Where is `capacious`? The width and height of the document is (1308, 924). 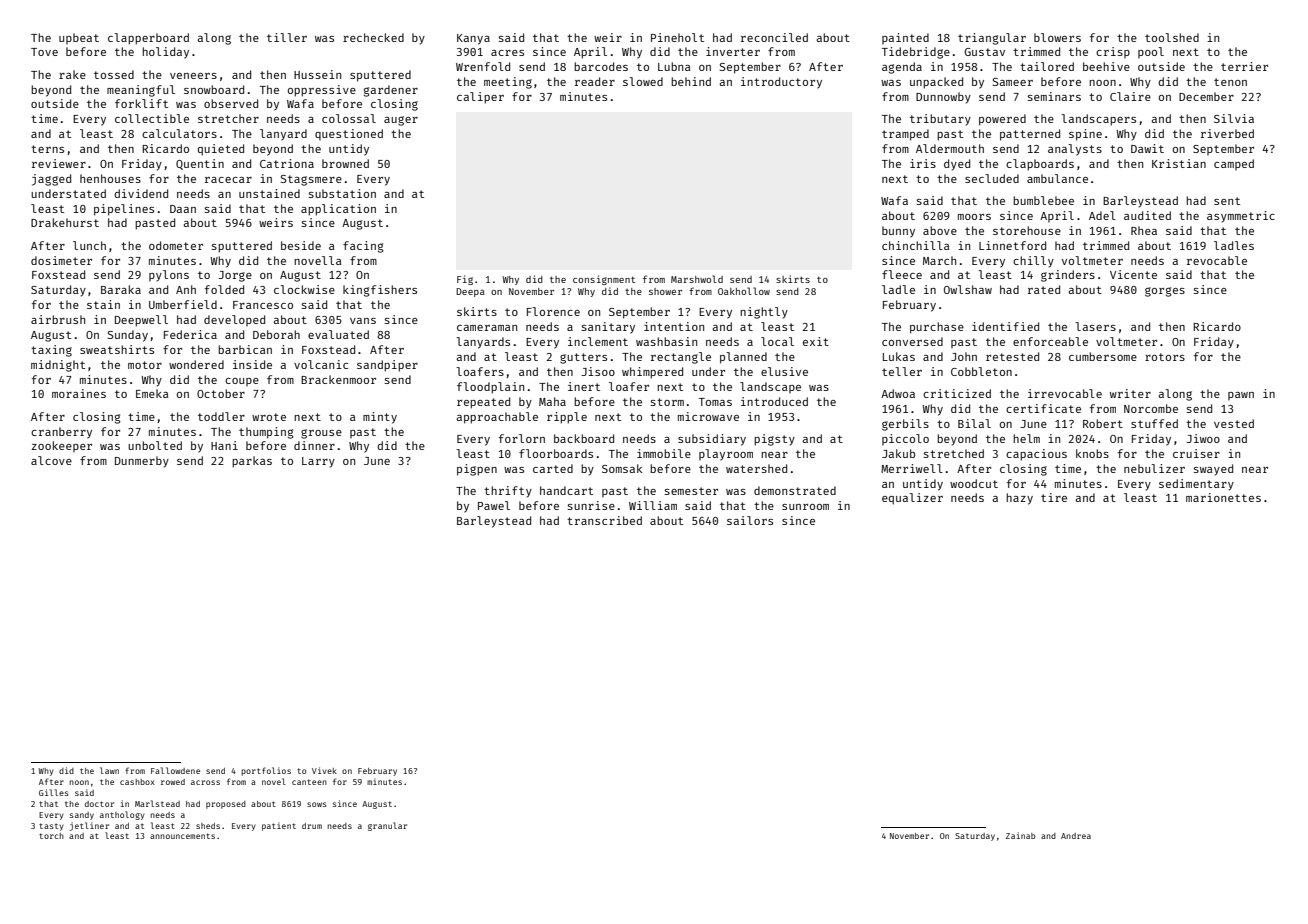 capacious is located at coordinates (1036, 455).
